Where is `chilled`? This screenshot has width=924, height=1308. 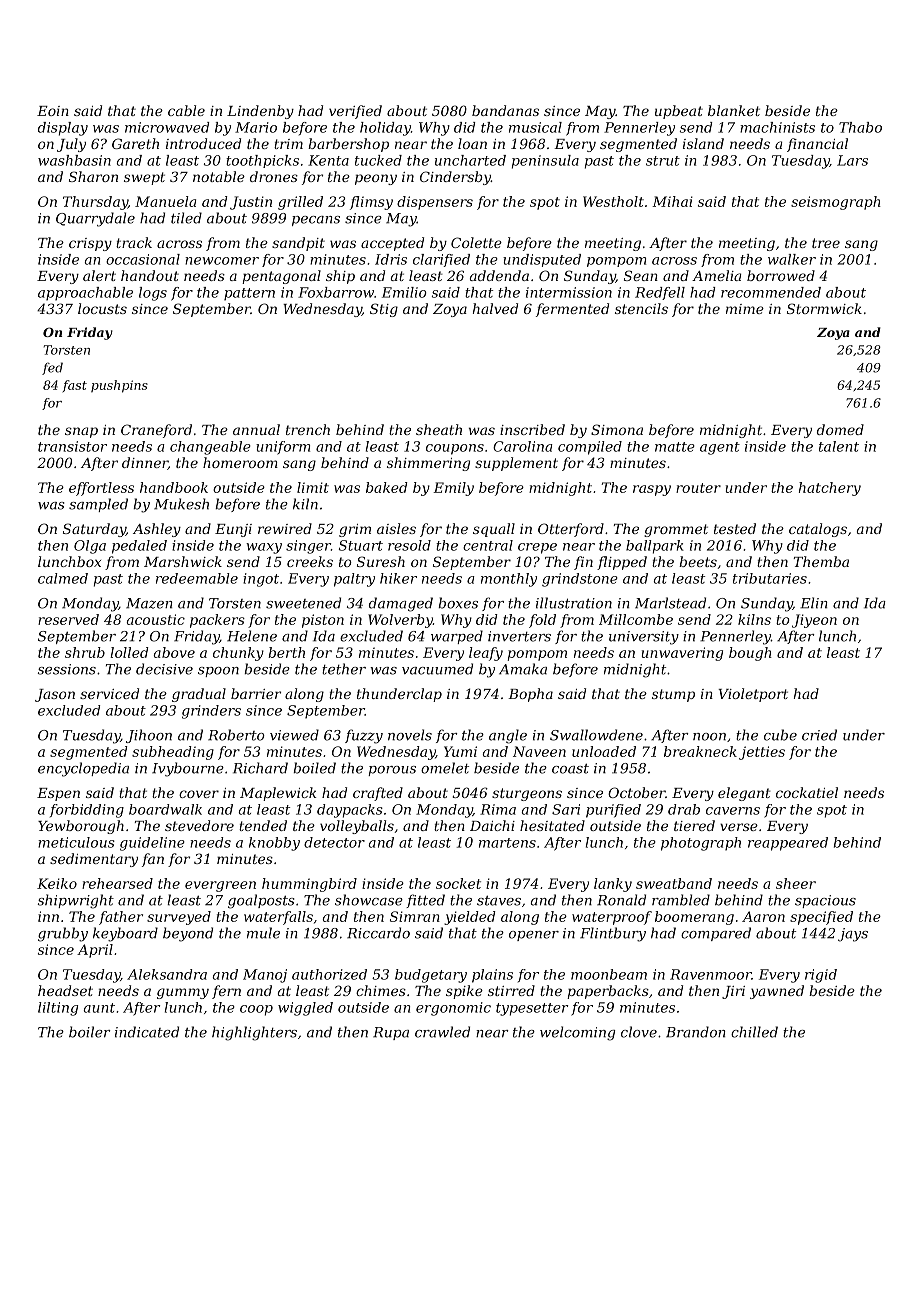 chilled is located at coordinates (754, 1032).
